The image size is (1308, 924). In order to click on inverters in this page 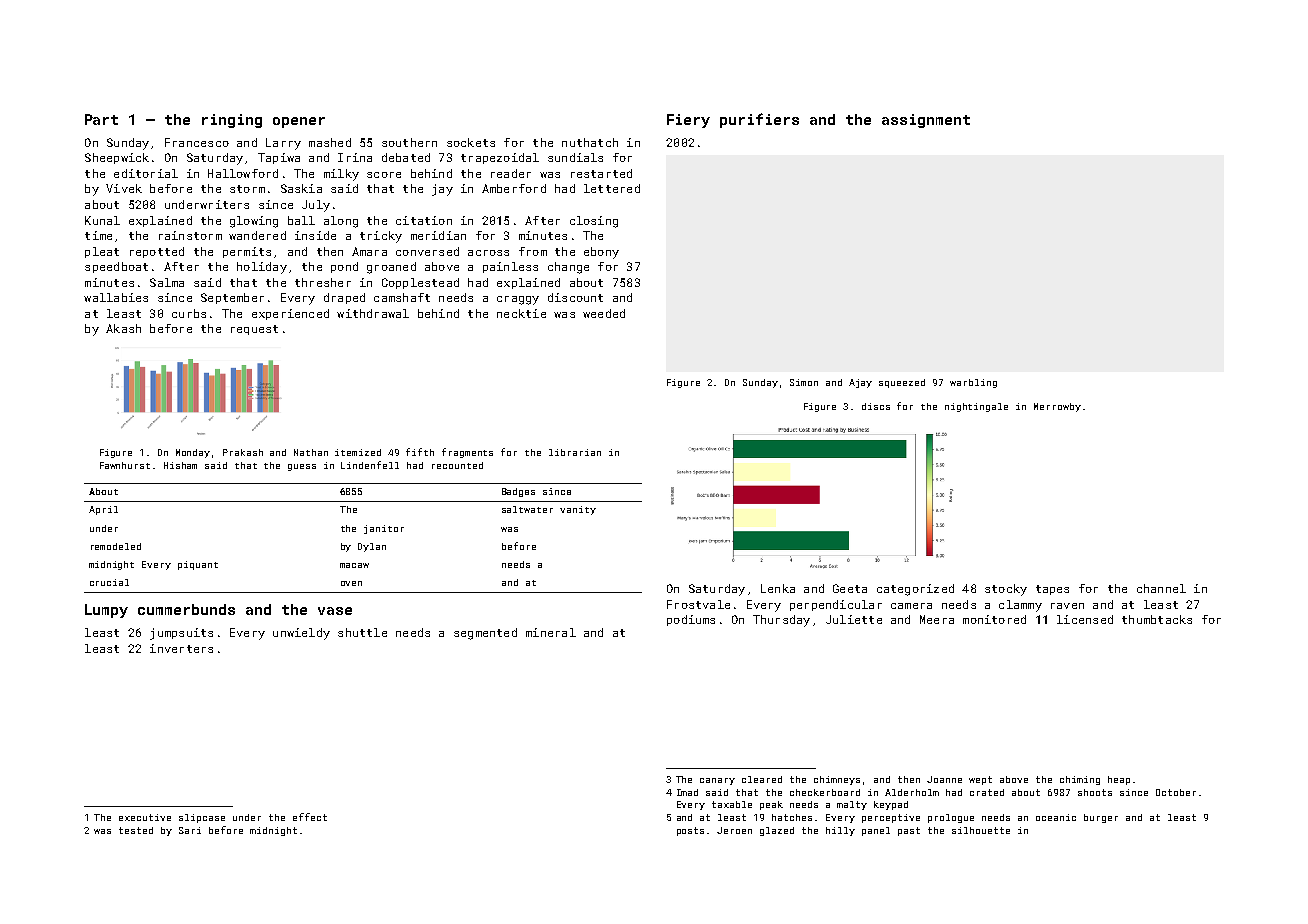, I will do `click(181, 648)`.
